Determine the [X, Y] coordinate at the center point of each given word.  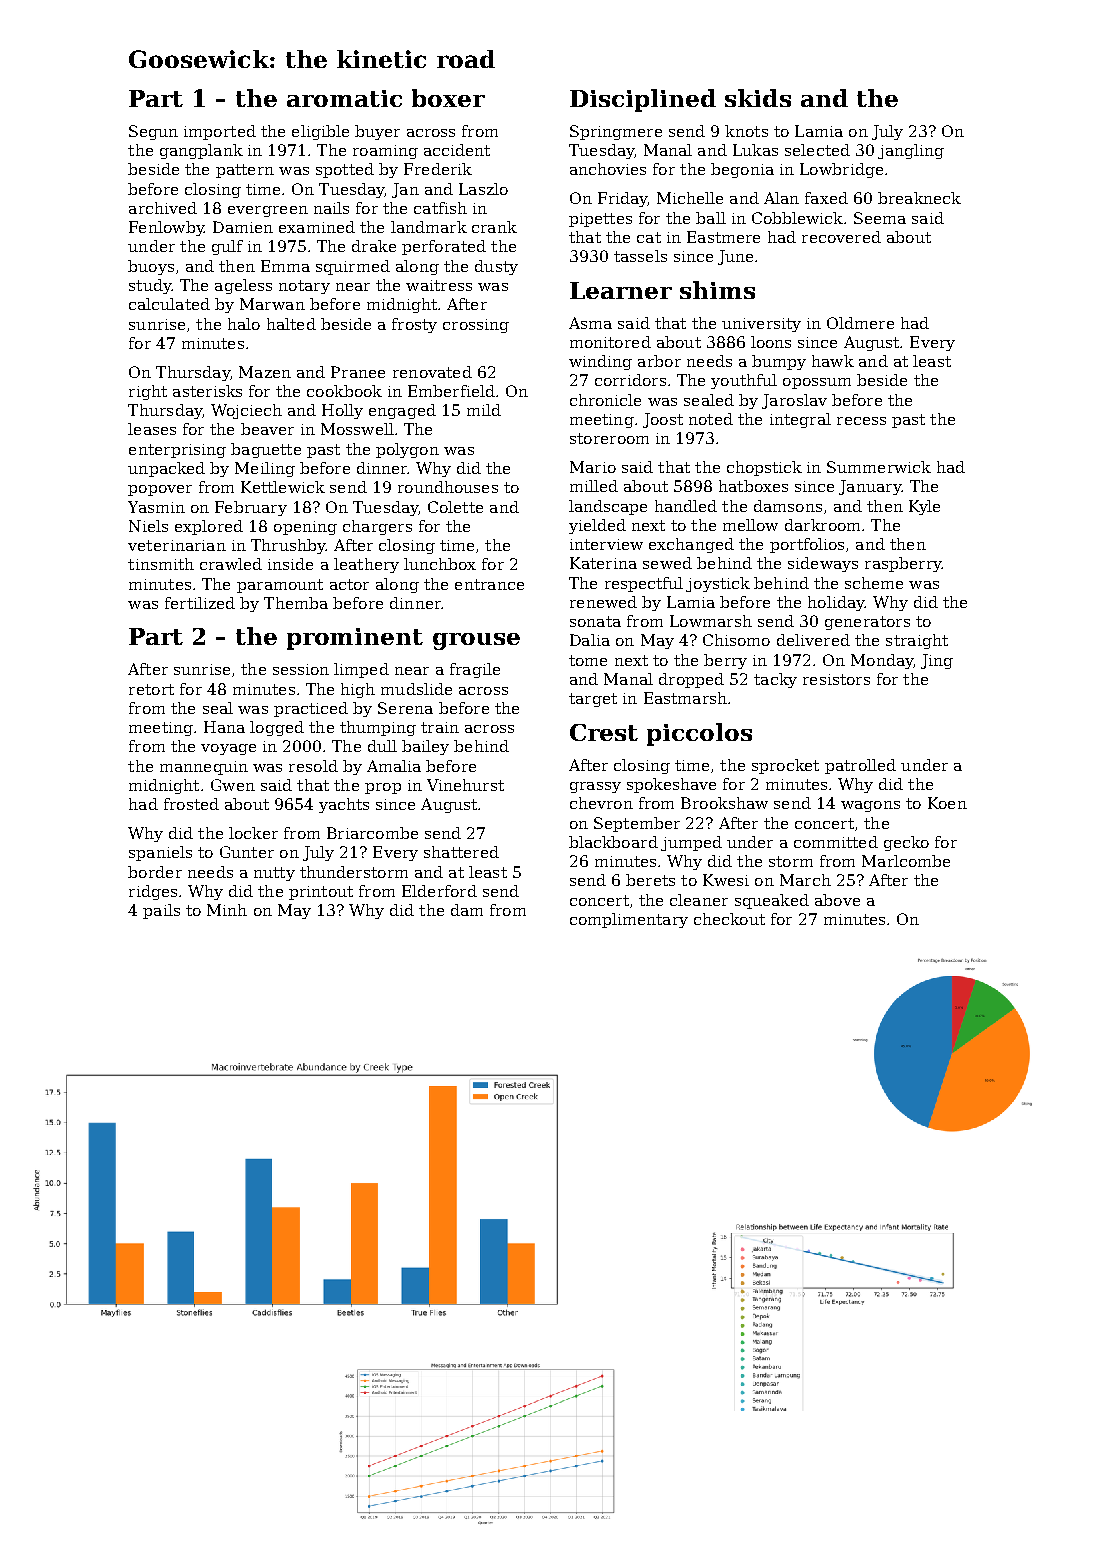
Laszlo [483, 189]
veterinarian [177, 545]
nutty [274, 874]
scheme [874, 583]
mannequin [204, 768]
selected [817, 150]
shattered [461, 852]
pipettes [600, 220]
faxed [826, 198]
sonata [595, 621]
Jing [937, 661]
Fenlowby [166, 228]
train [440, 727]
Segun [153, 132]
